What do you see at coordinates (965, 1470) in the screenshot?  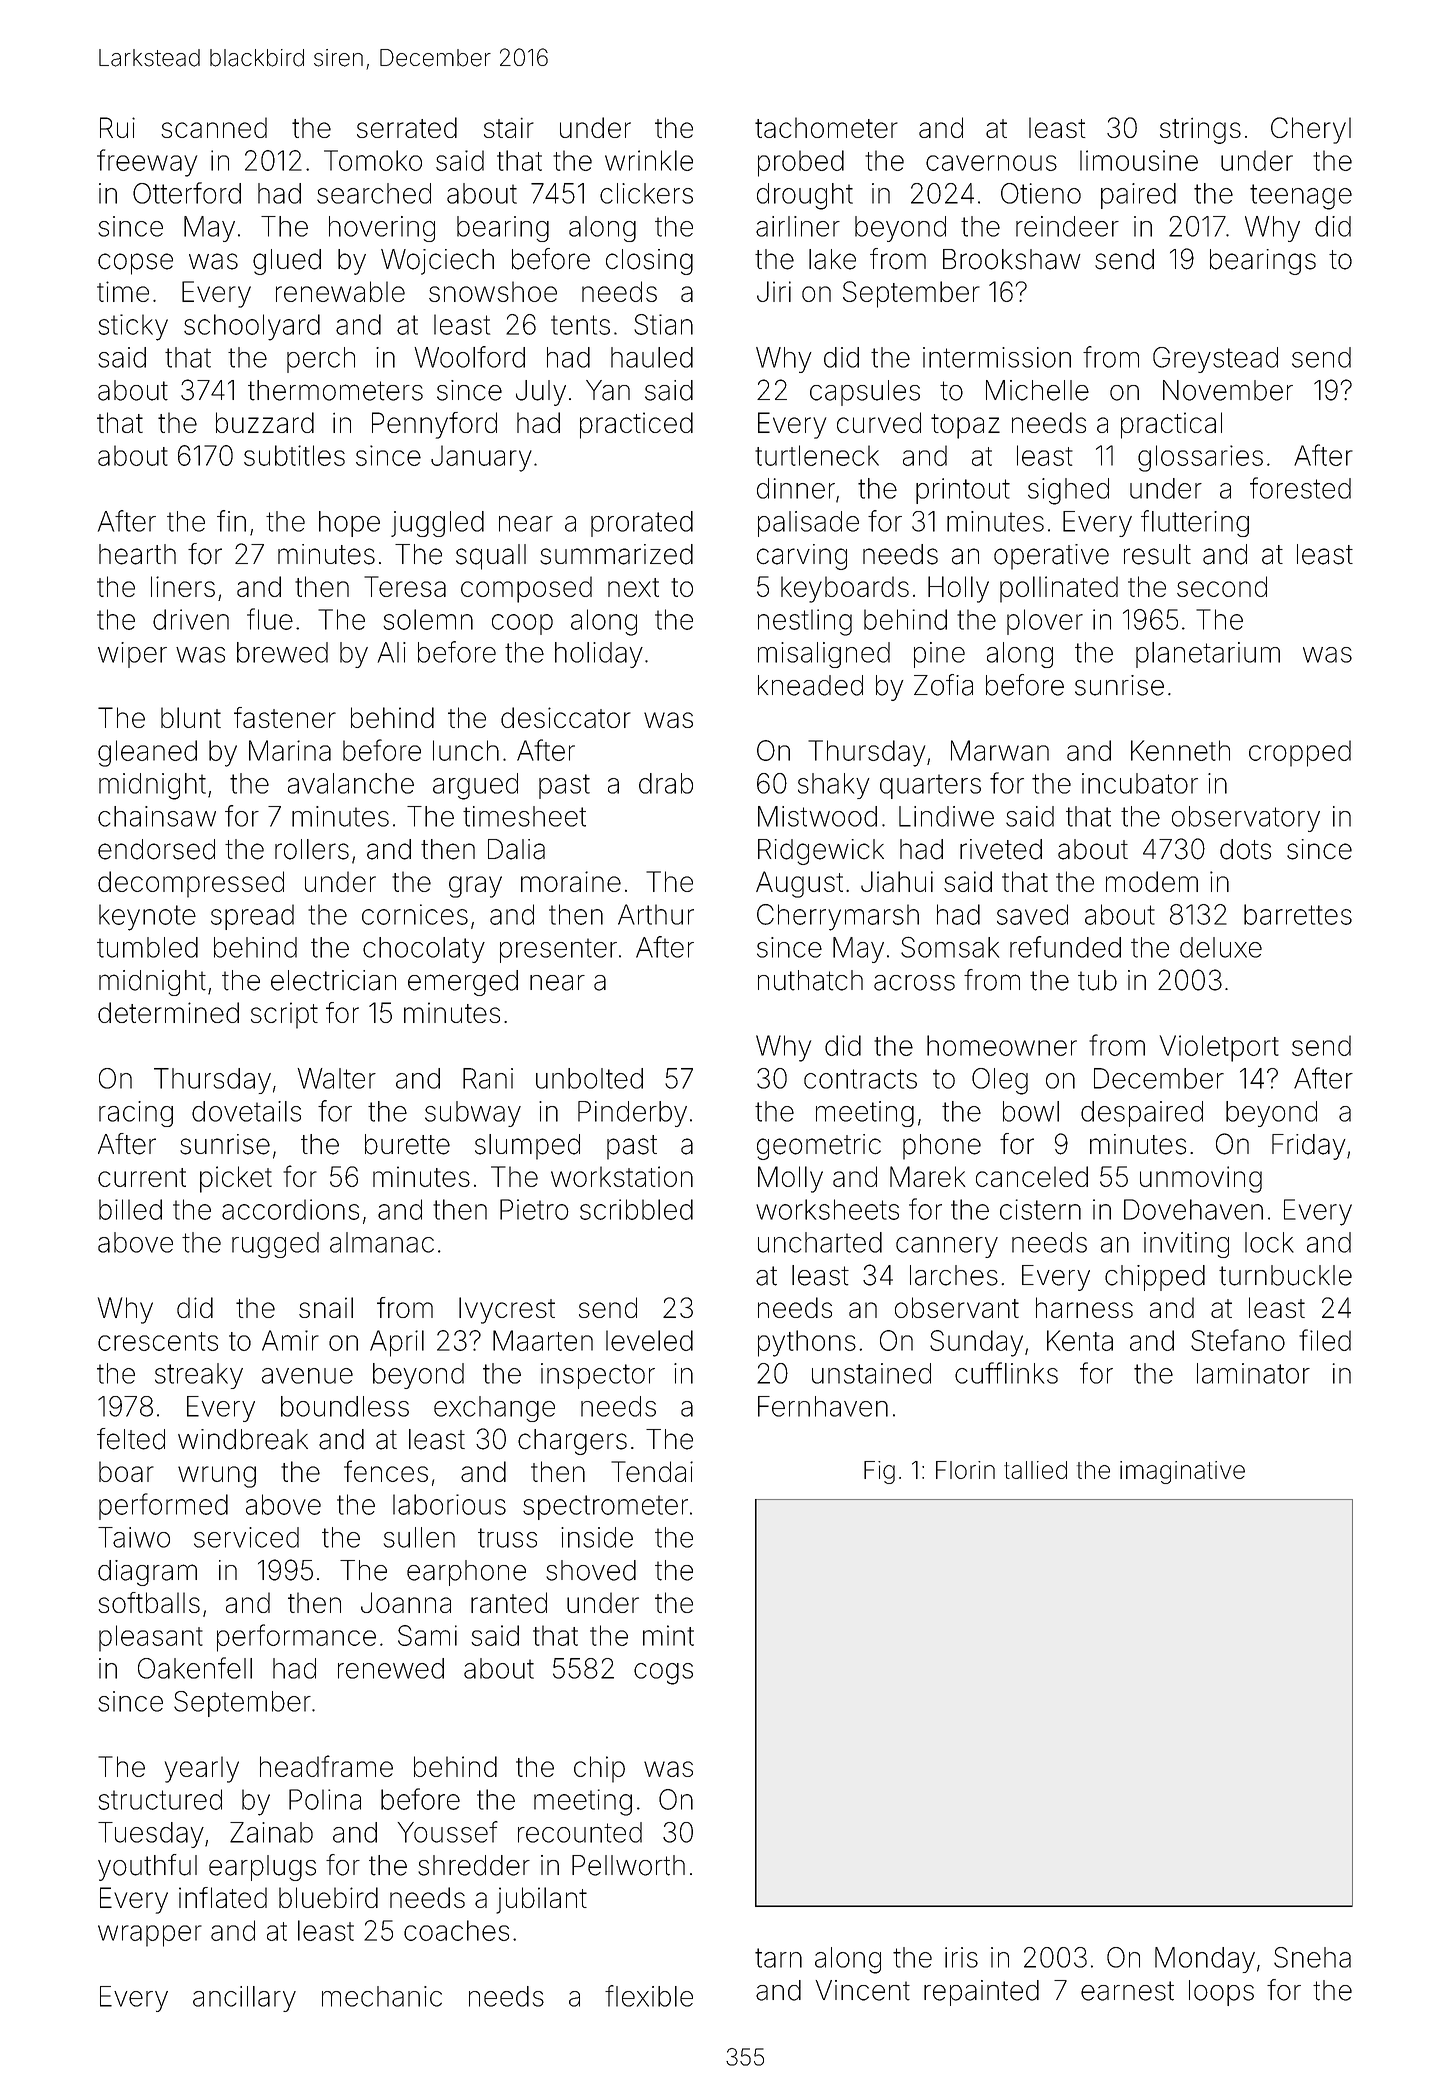 I see `Florin` at bounding box center [965, 1470].
